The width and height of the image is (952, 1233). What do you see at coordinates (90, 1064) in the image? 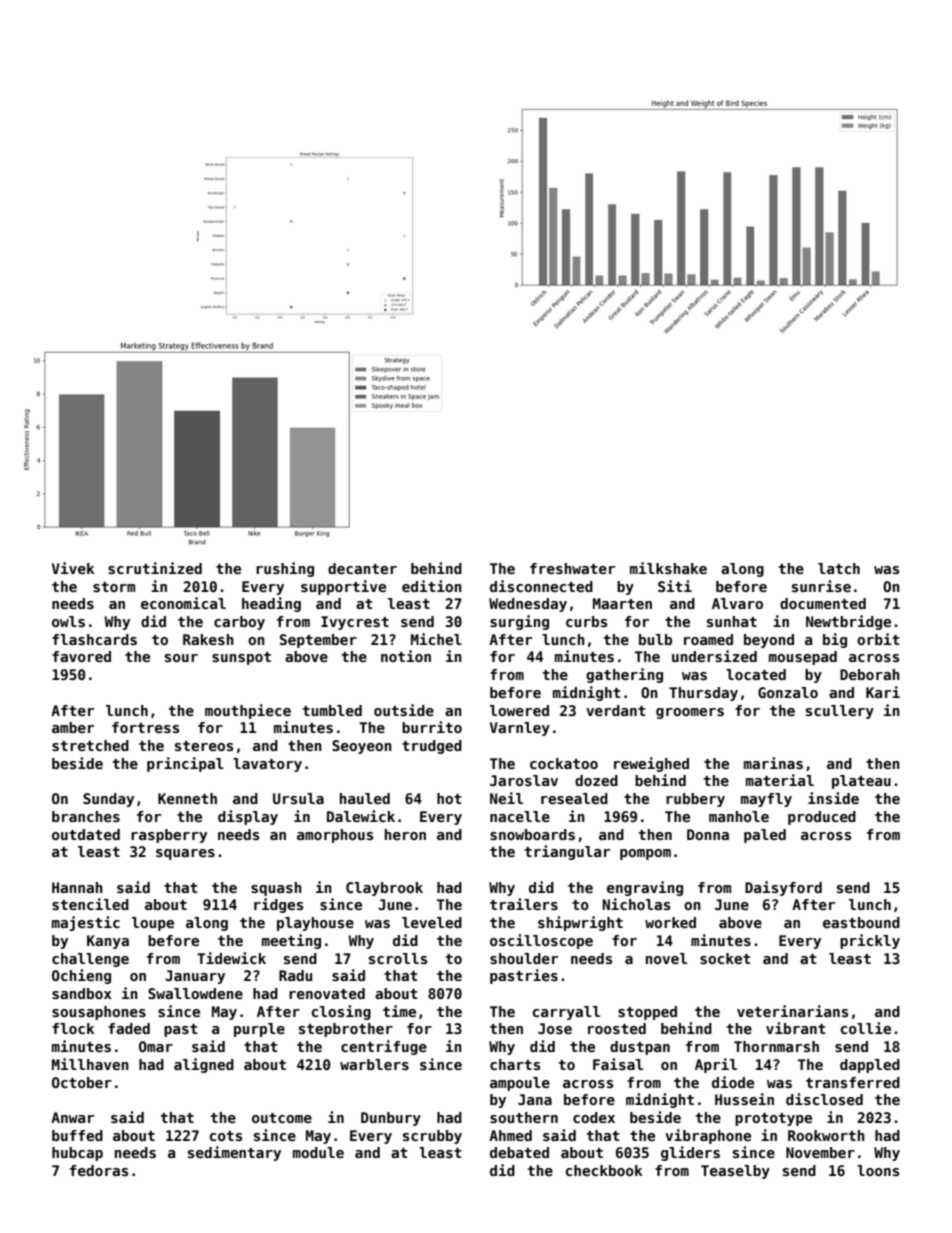
I see `Millhaven` at bounding box center [90, 1064].
